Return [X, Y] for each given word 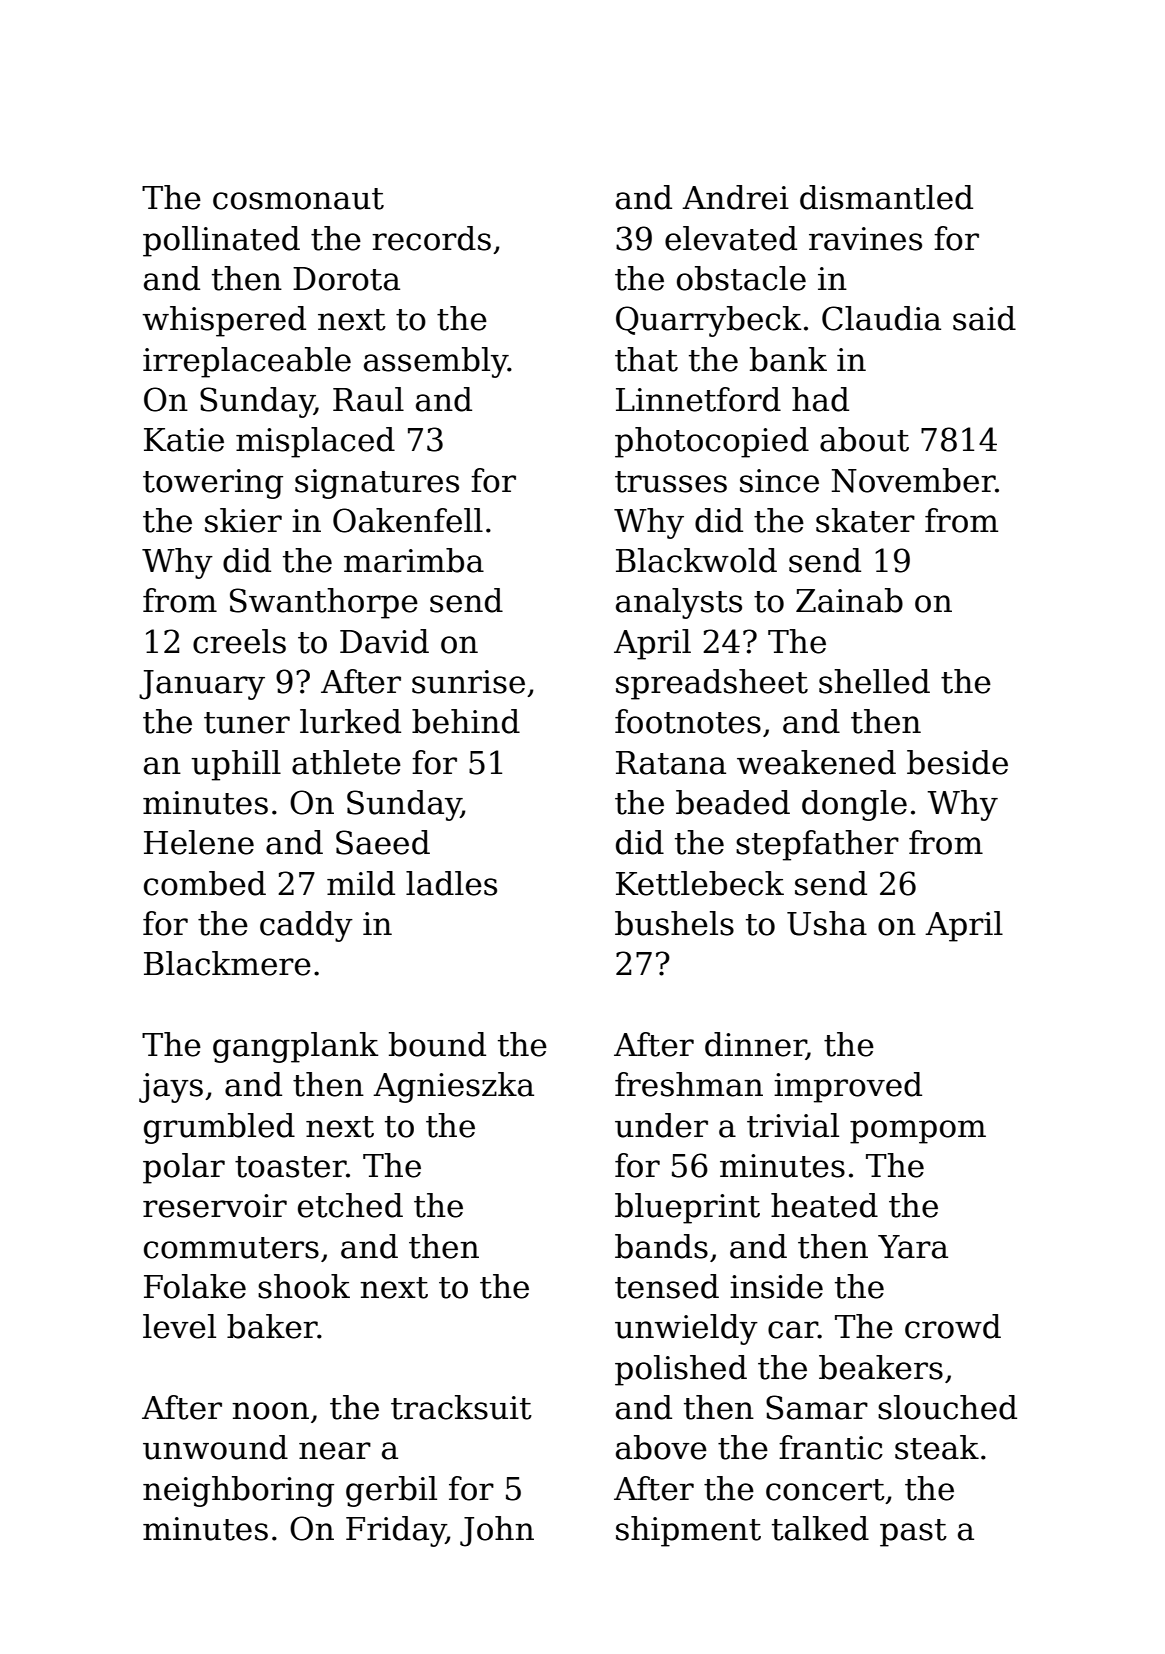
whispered [224, 321]
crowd [953, 1326]
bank [788, 359]
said [984, 318]
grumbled [219, 1128]
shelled [874, 681]
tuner [247, 723]
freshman [689, 1084]
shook [304, 1286]
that [646, 359]
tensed [667, 1286]
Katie [184, 440]
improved [848, 1087]
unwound [215, 1447]
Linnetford [698, 399]
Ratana [671, 763]
